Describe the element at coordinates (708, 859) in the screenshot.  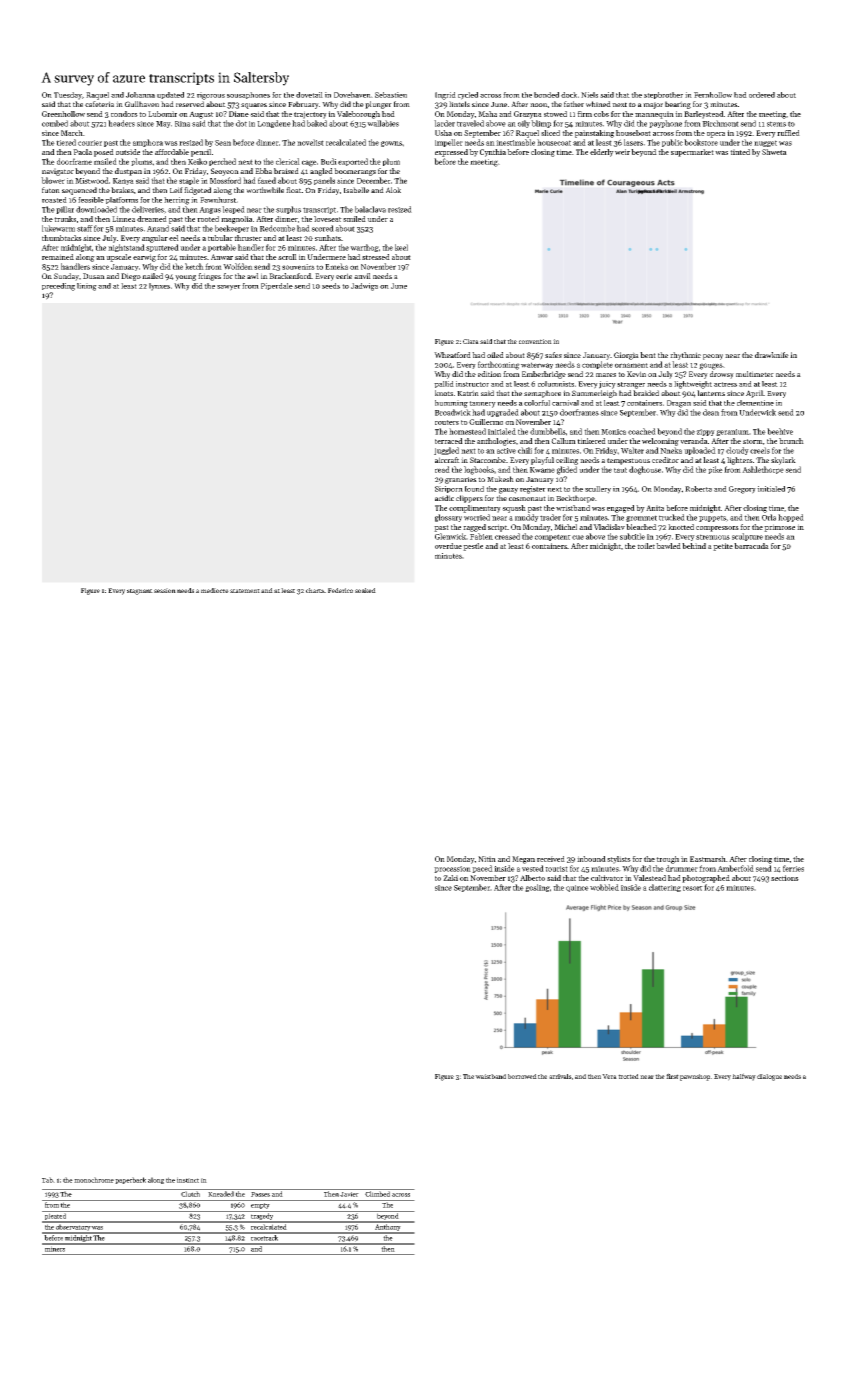
I see `Eastmarsh` at that location.
